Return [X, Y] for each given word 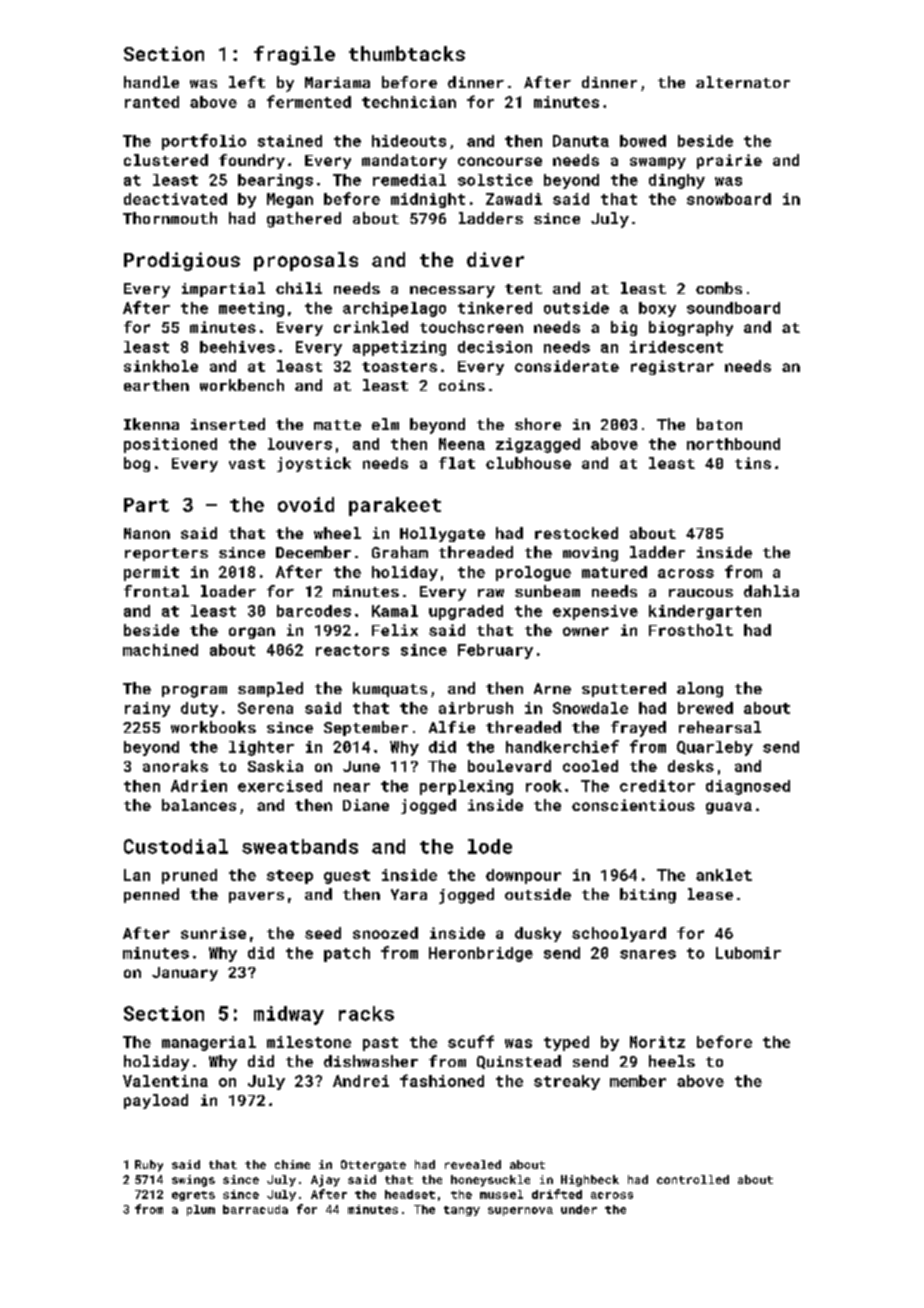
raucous [701, 593]
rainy [147, 709]
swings [193, 1181]
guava [729, 808]
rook [544, 786]
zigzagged [538, 445]
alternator [743, 82]
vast [247, 464]
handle [151, 82]
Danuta [581, 141]
